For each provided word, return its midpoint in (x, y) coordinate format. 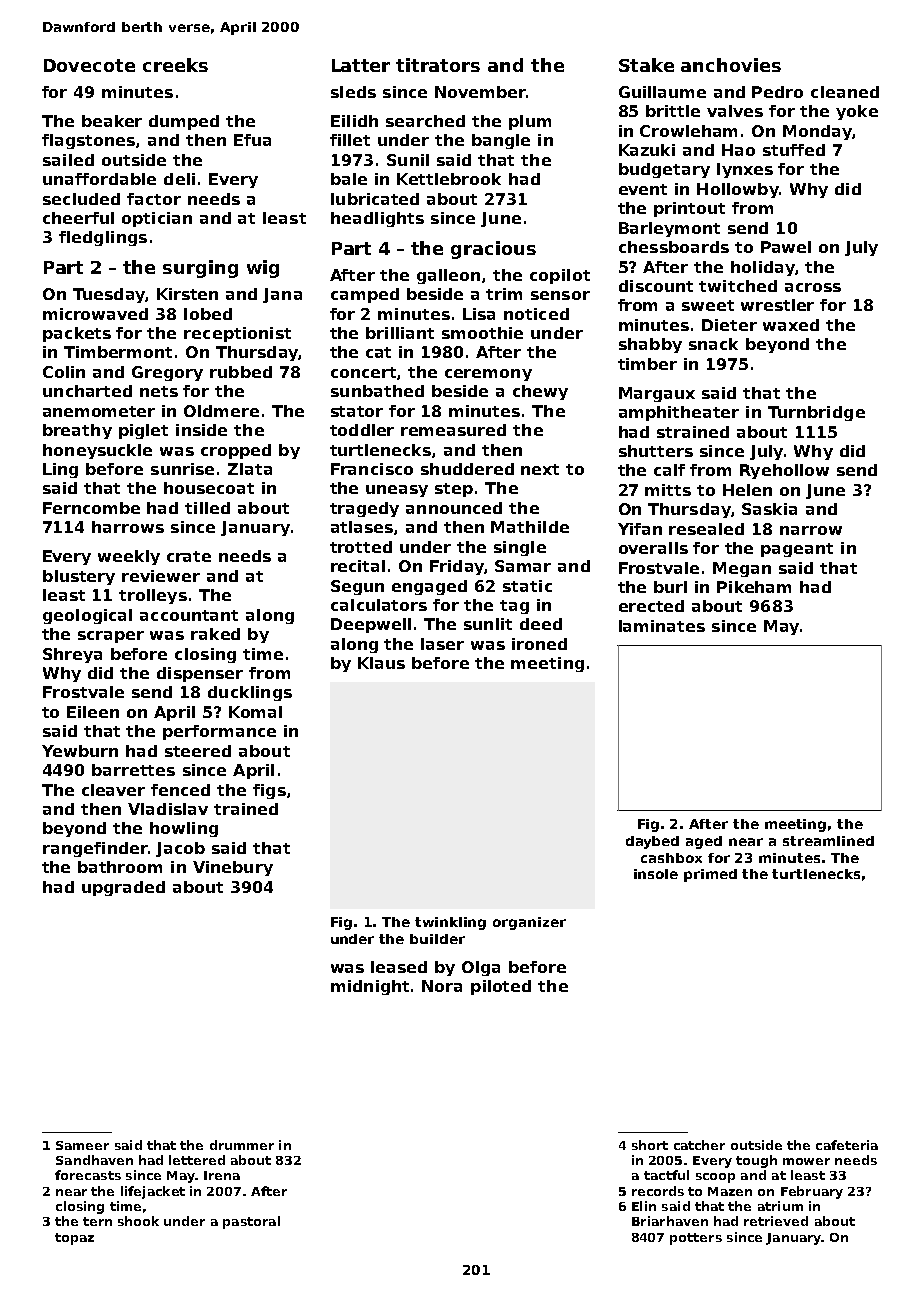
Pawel (786, 247)
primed (710, 875)
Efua (252, 140)
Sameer (82, 1145)
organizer (529, 923)
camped (365, 295)
